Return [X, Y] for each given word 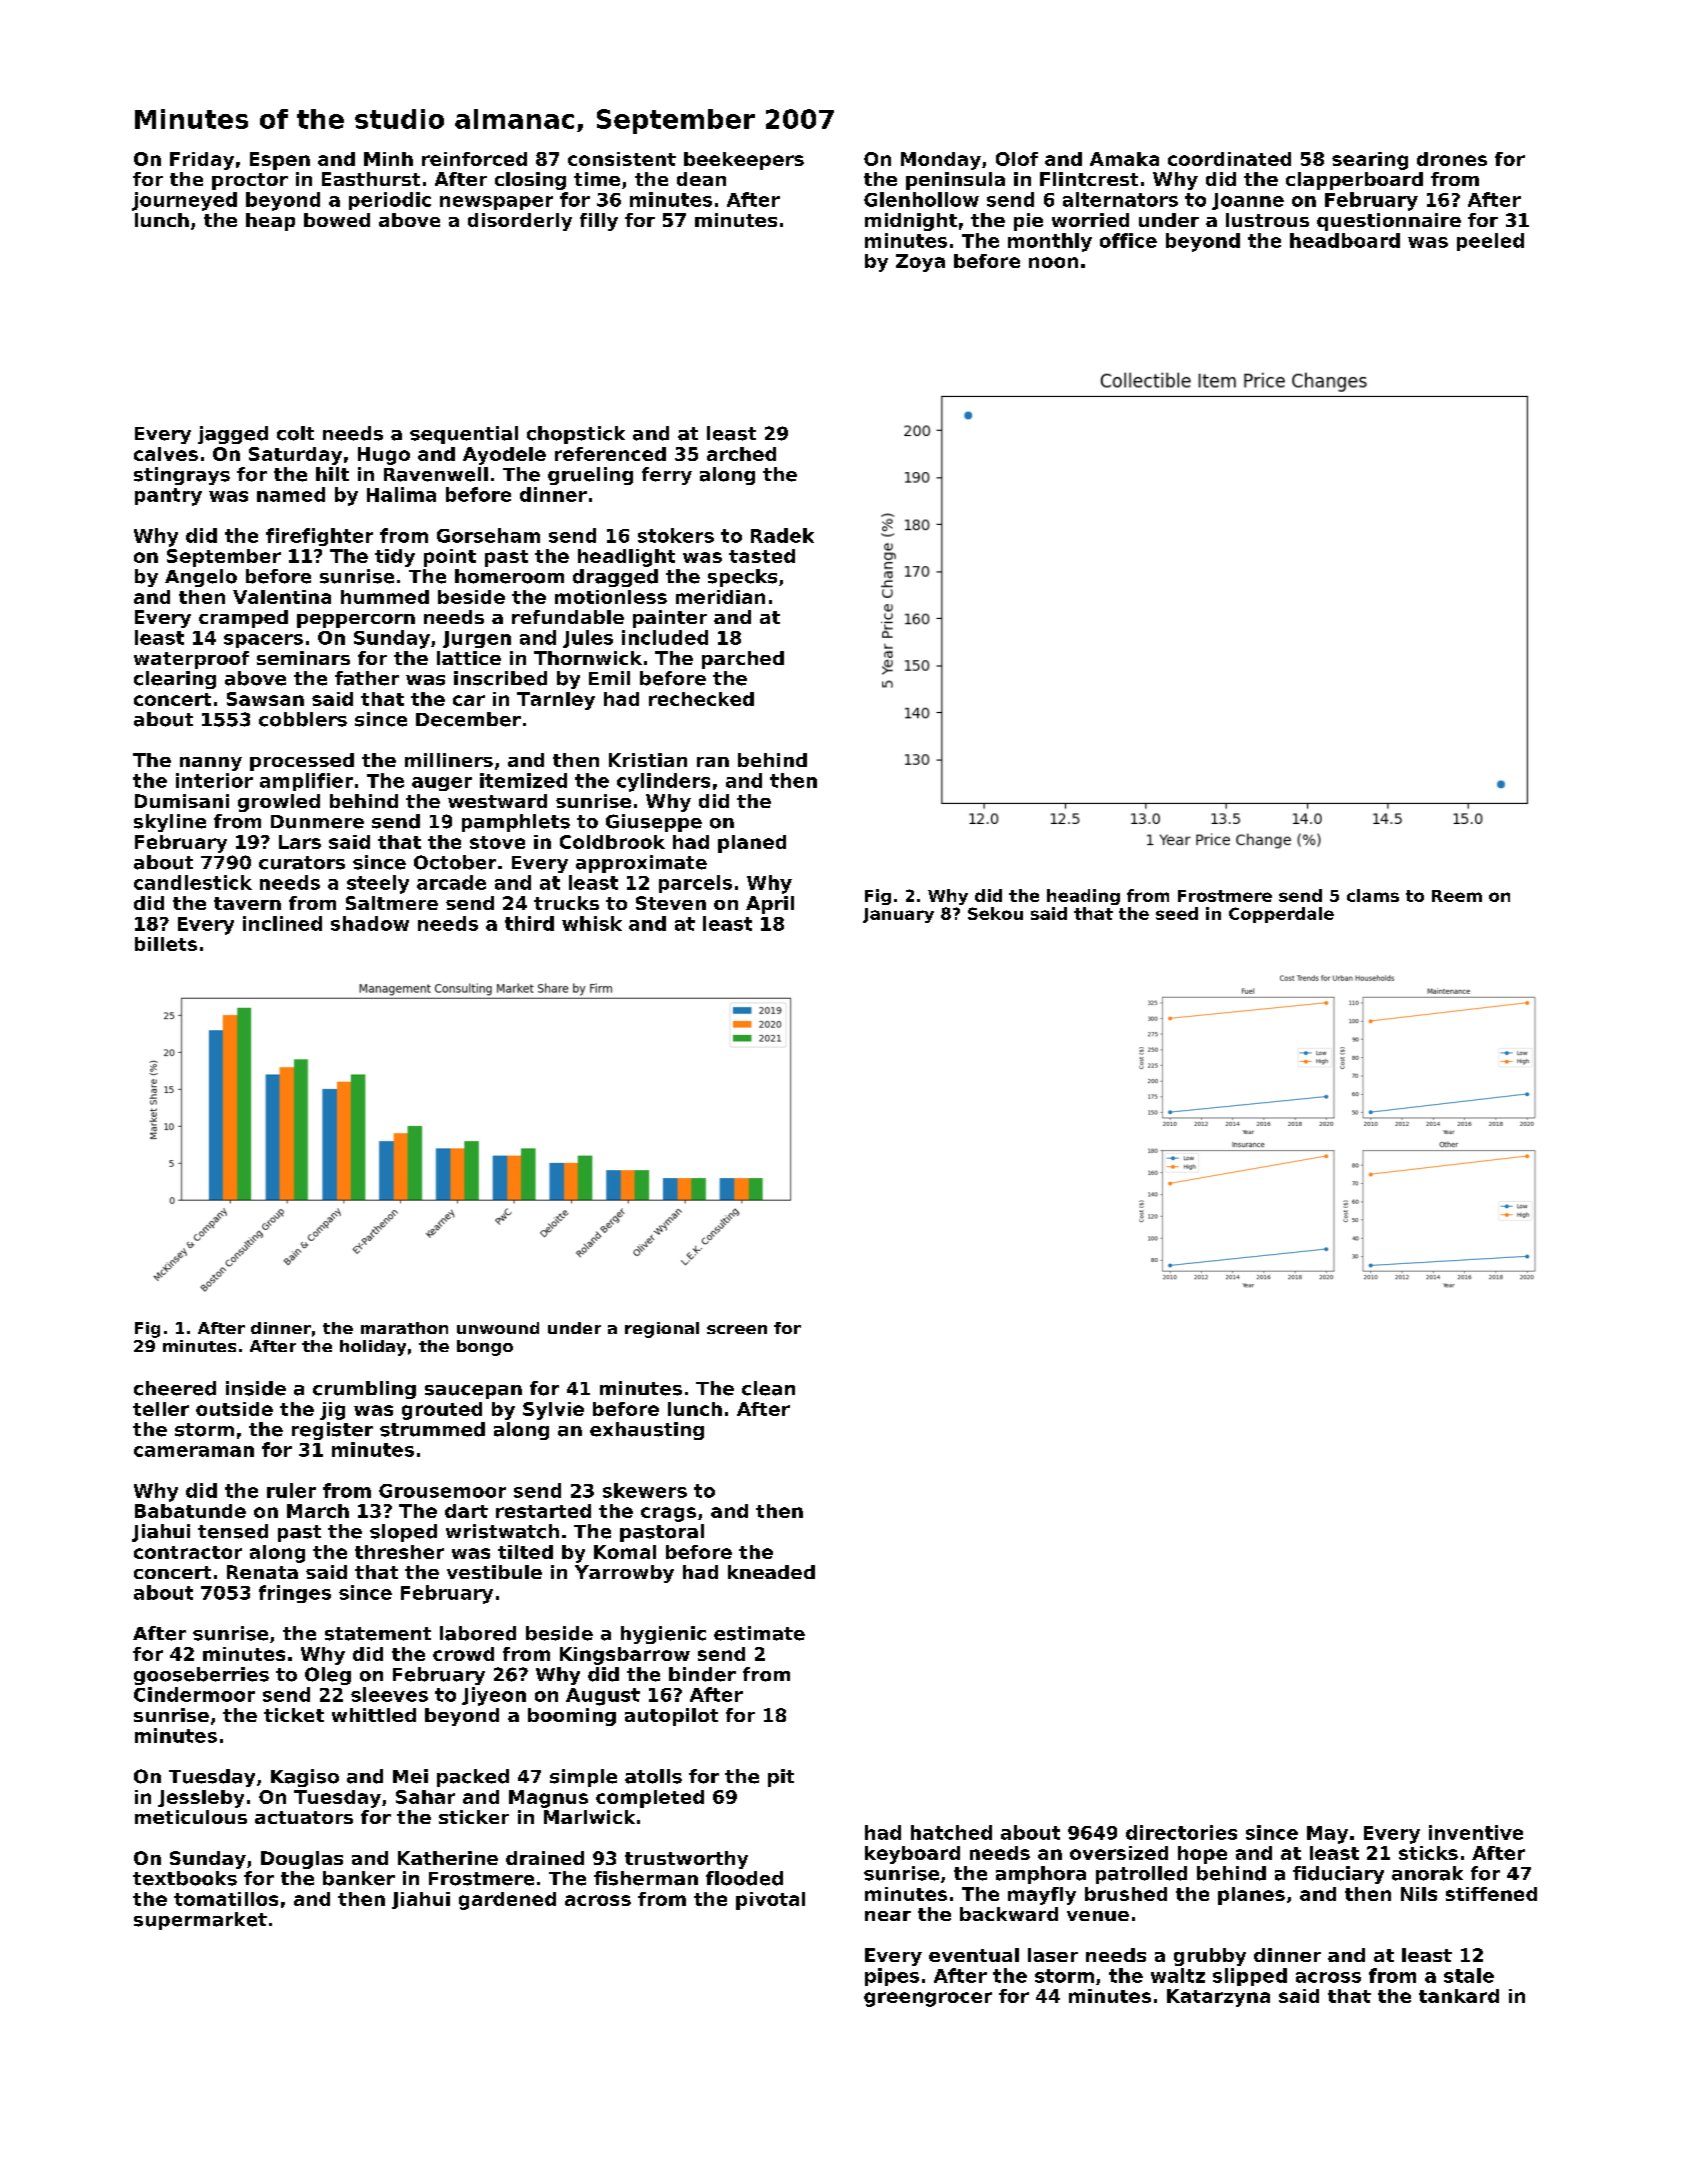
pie [1028, 222]
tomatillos [226, 1899]
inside [256, 1388]
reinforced [474, 159]
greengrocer [928, 1999]
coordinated [1229, 159]
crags [668, 1514]
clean [768, 1388]
